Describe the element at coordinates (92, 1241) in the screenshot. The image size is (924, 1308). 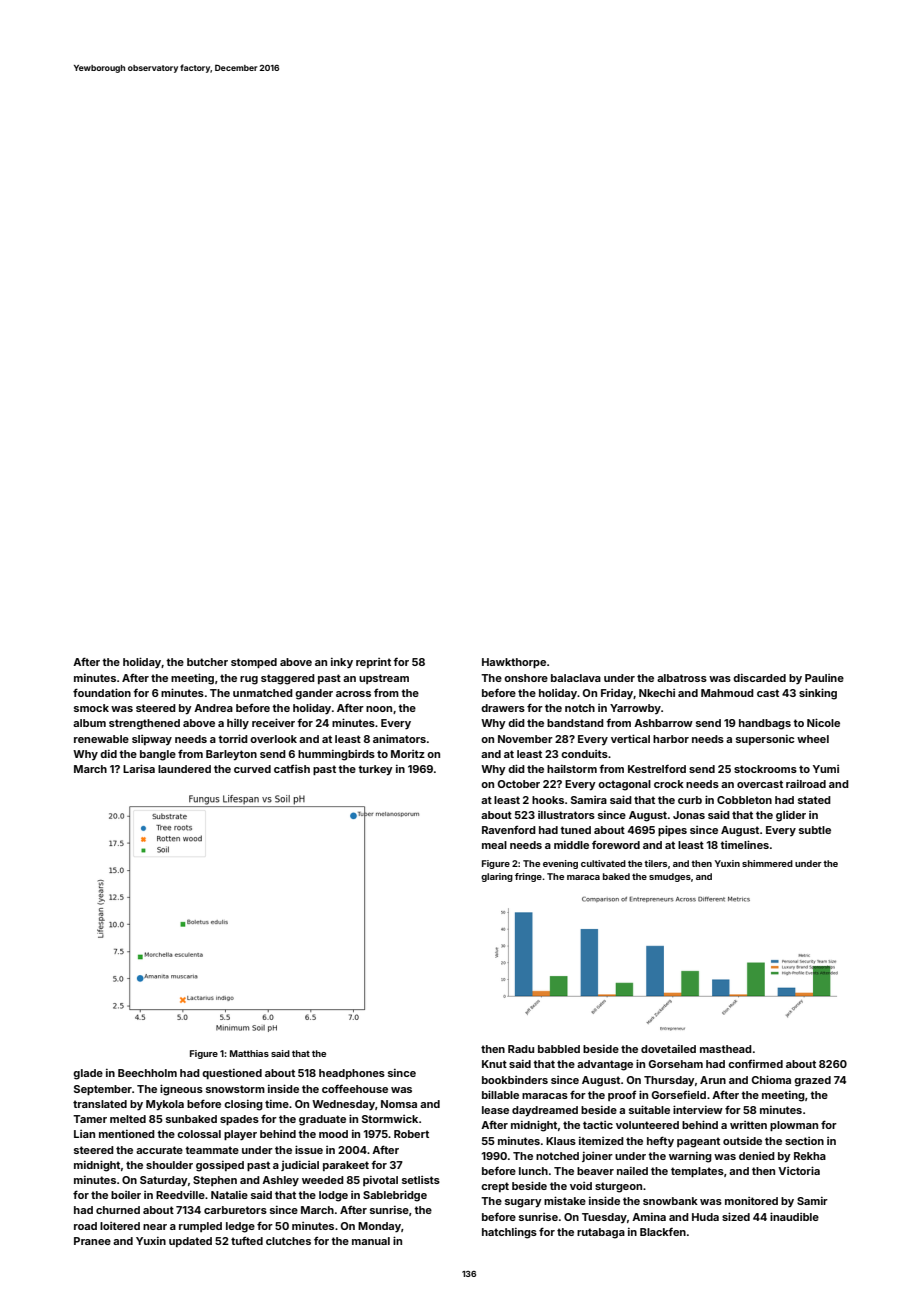
I see `Pranee` at that location.
